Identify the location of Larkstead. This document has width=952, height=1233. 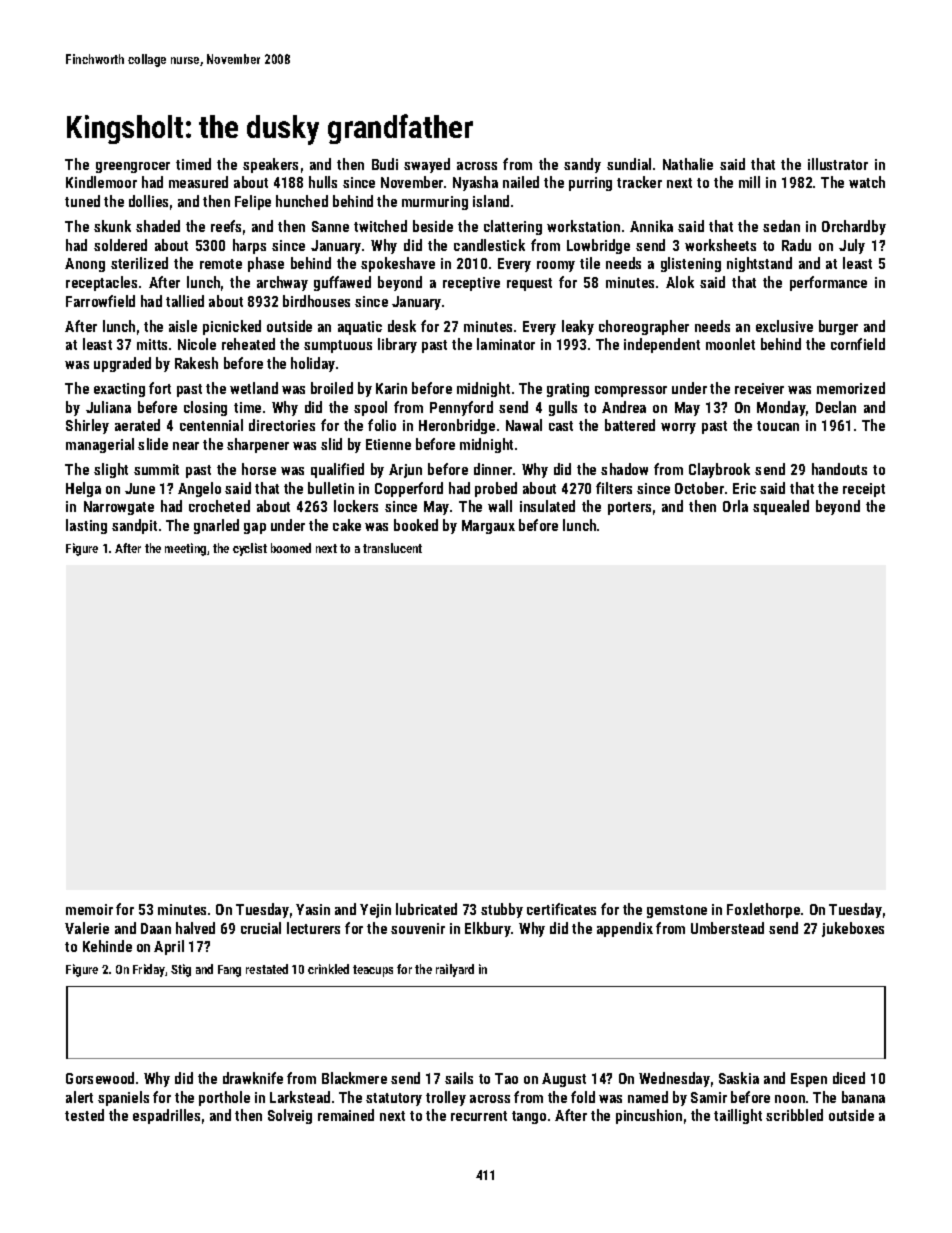
(300, 1097).
